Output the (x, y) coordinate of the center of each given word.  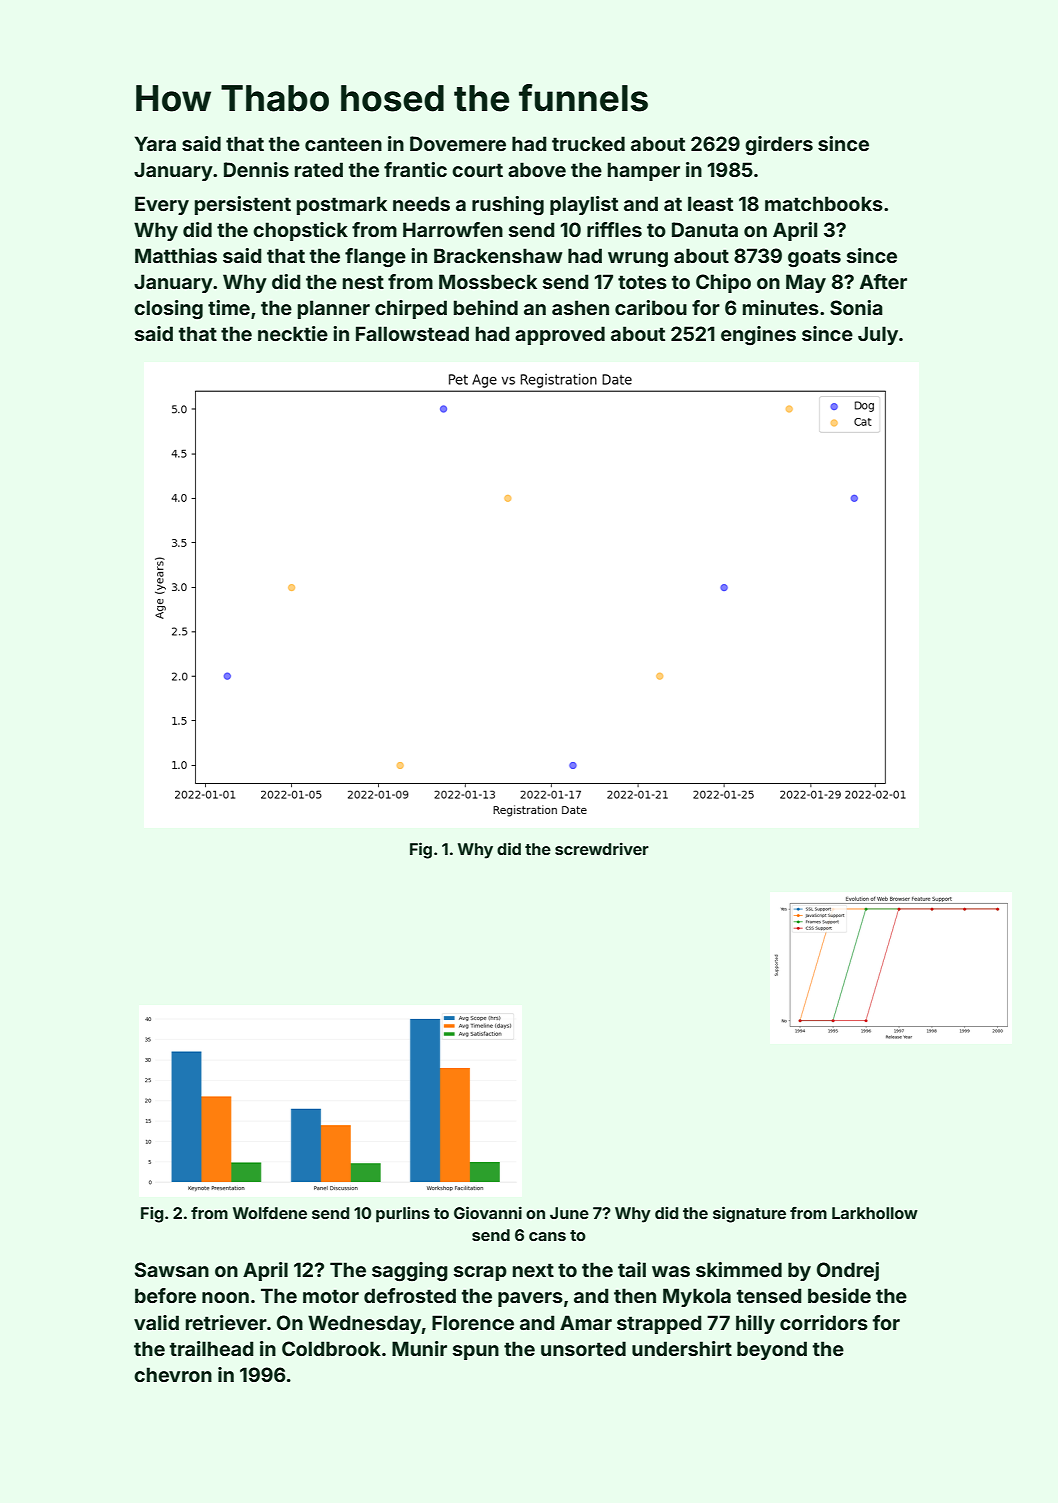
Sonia (856, 307)
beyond (772, 1350)
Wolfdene (270, 1213)
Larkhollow (875, 1213)
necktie (293, 333)
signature (749, 1214)
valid (156, 1322)
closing (168, 310)
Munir (419, 1348)
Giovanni (488, 1212)
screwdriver (602, 848)
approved (560, 335)
